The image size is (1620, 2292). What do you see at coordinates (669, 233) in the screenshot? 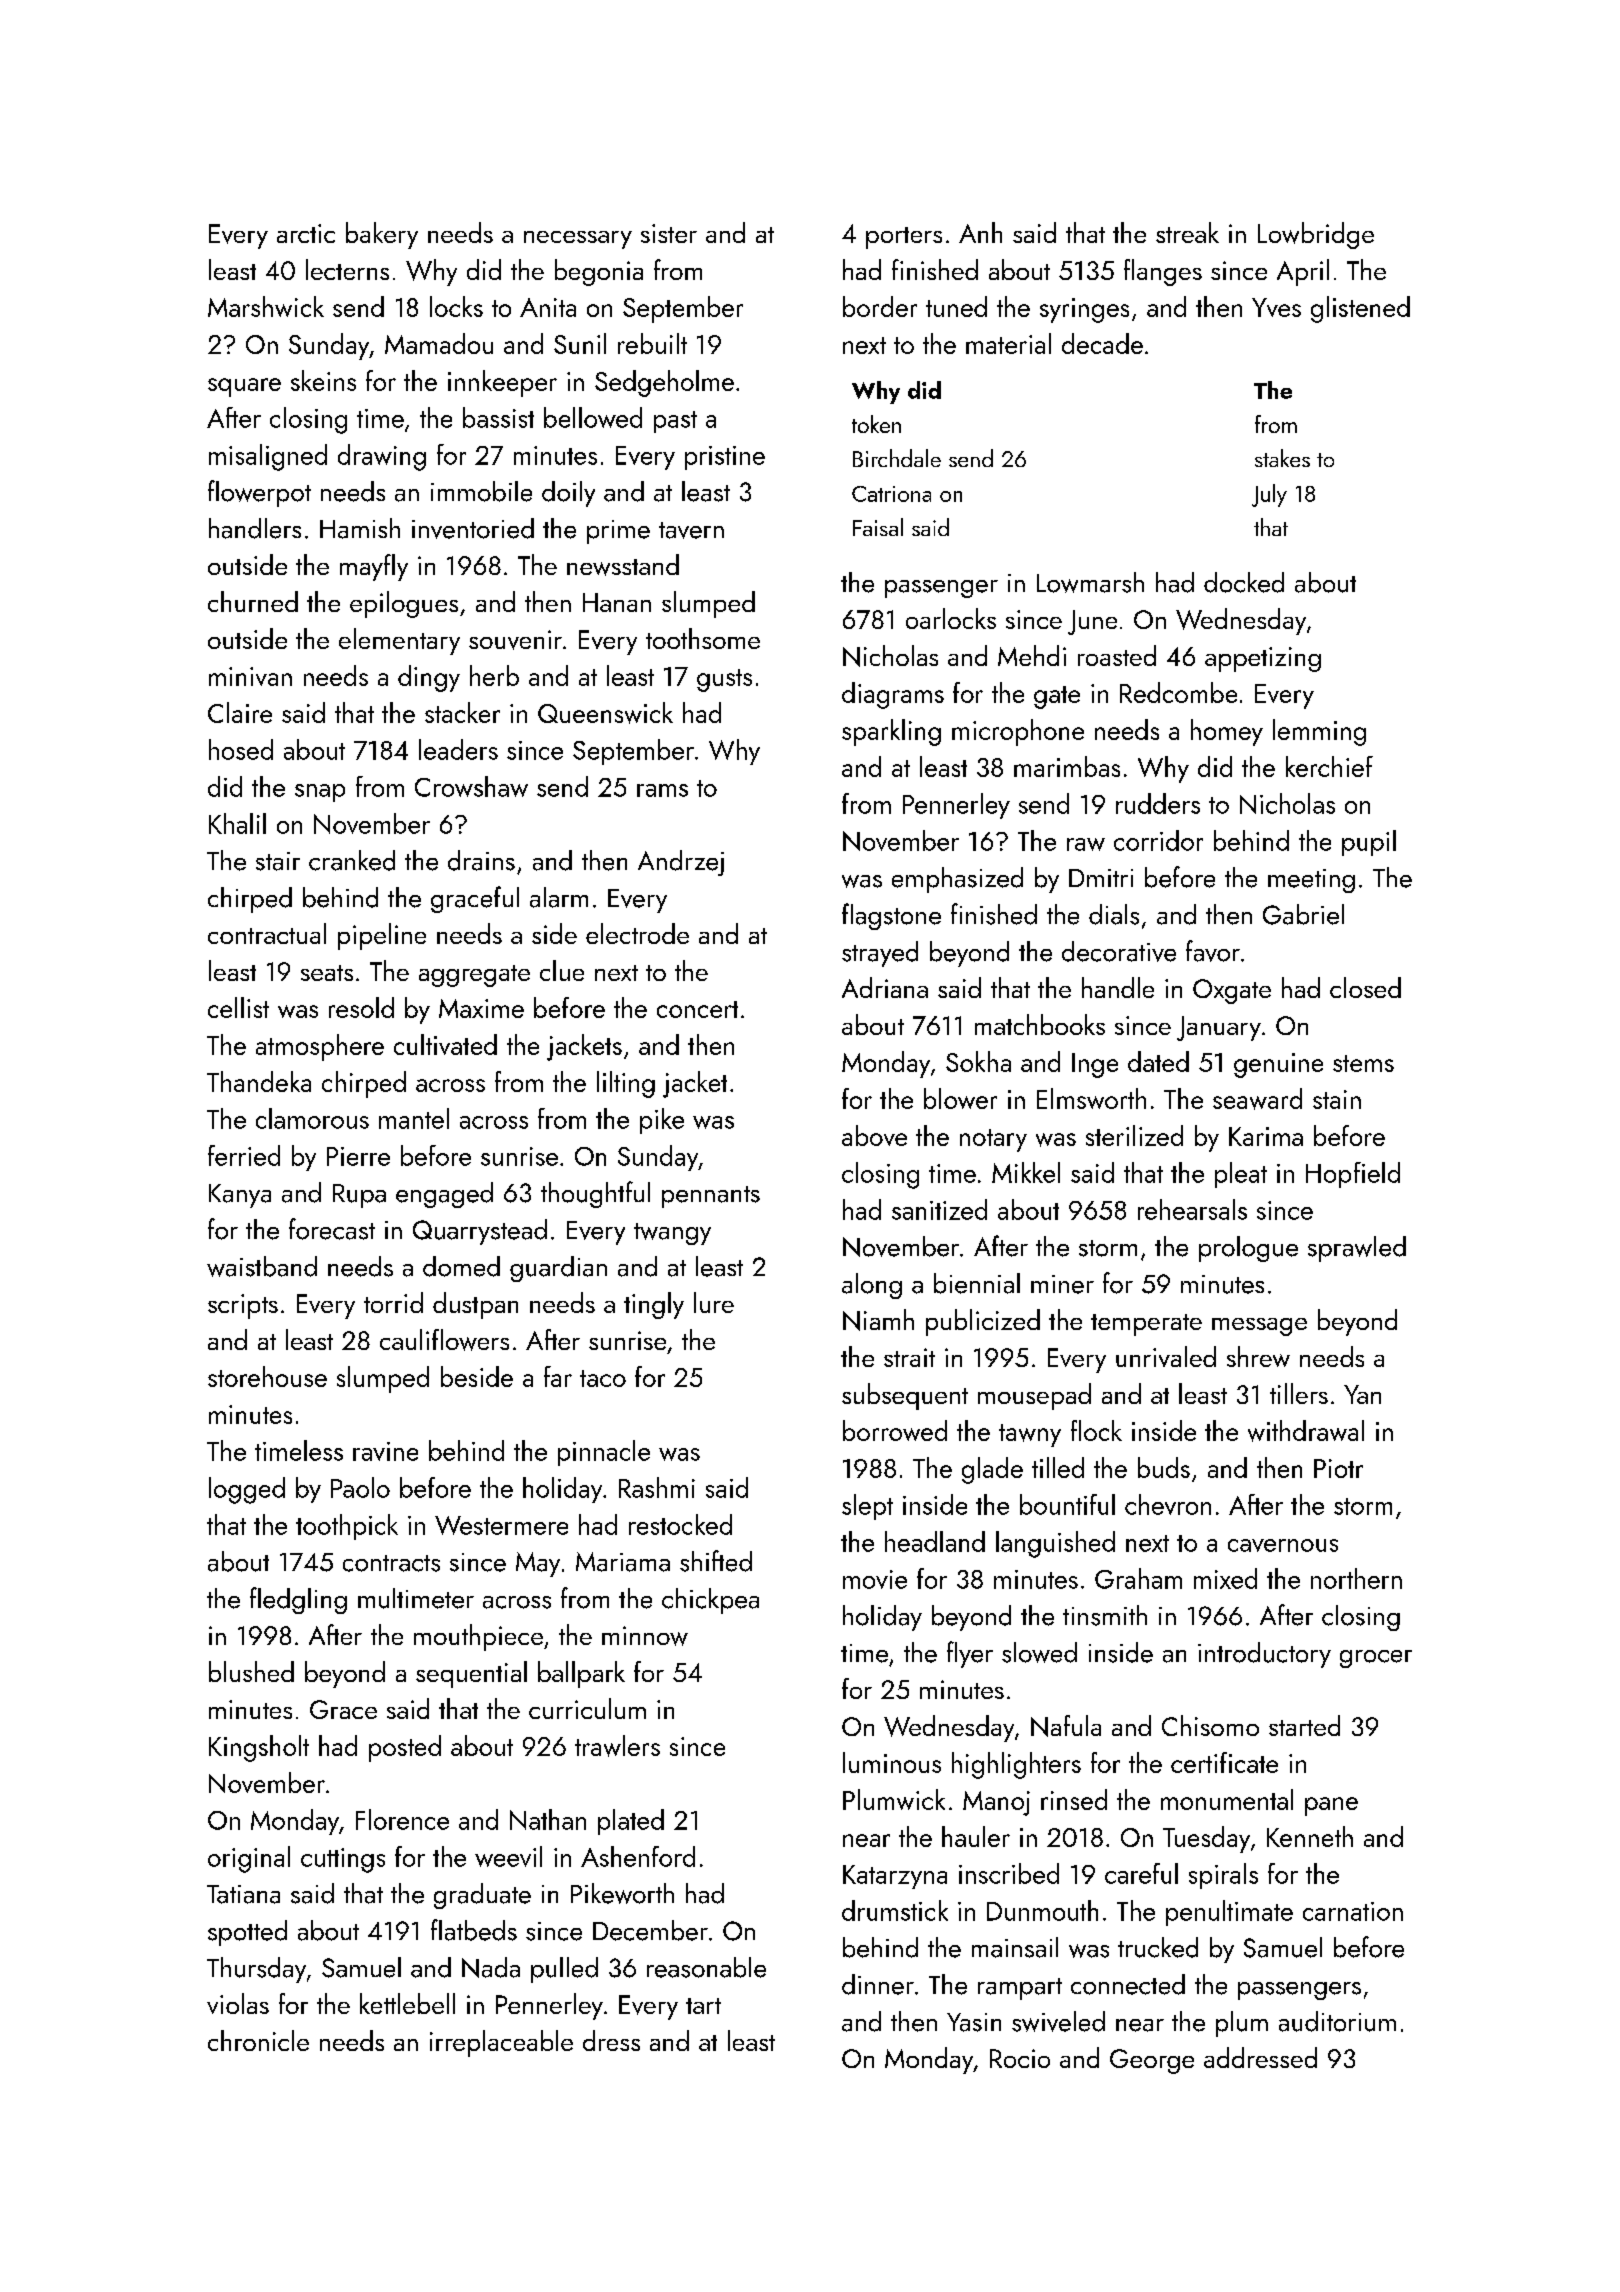
I see `sister` at bounding box center [669, 233].
